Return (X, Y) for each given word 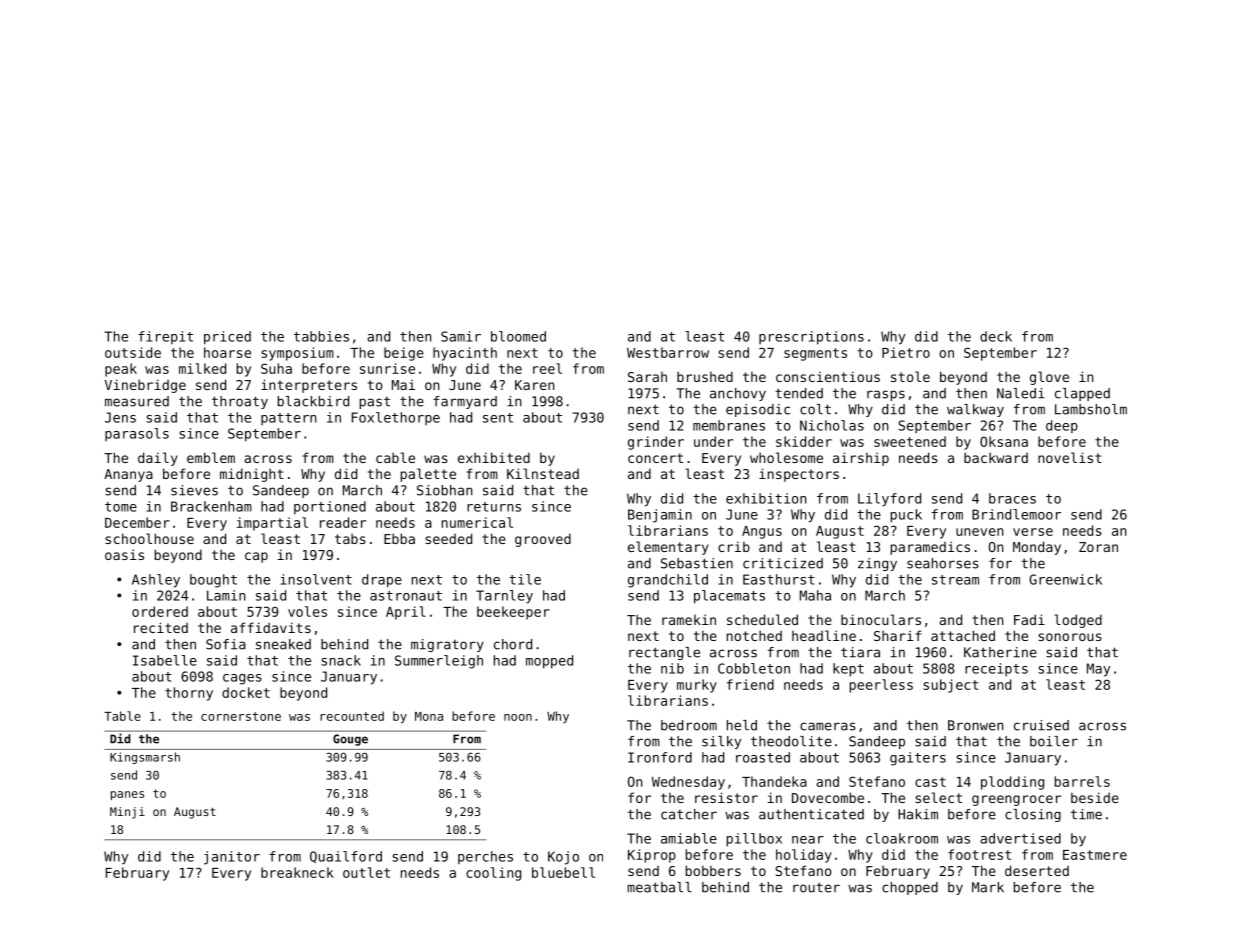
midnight (252, 475)
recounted (352, 716)
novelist (1070, 457)
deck (996, 336)
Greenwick (1065, 579)
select (938, 797)
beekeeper (513, 613)
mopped (549, 662)
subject (951, 686)
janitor (232, 858)
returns (494, 507)
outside (133, 352)
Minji (127, 813)
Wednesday (688, 783)
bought (213, 581)
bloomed (518, 336)
